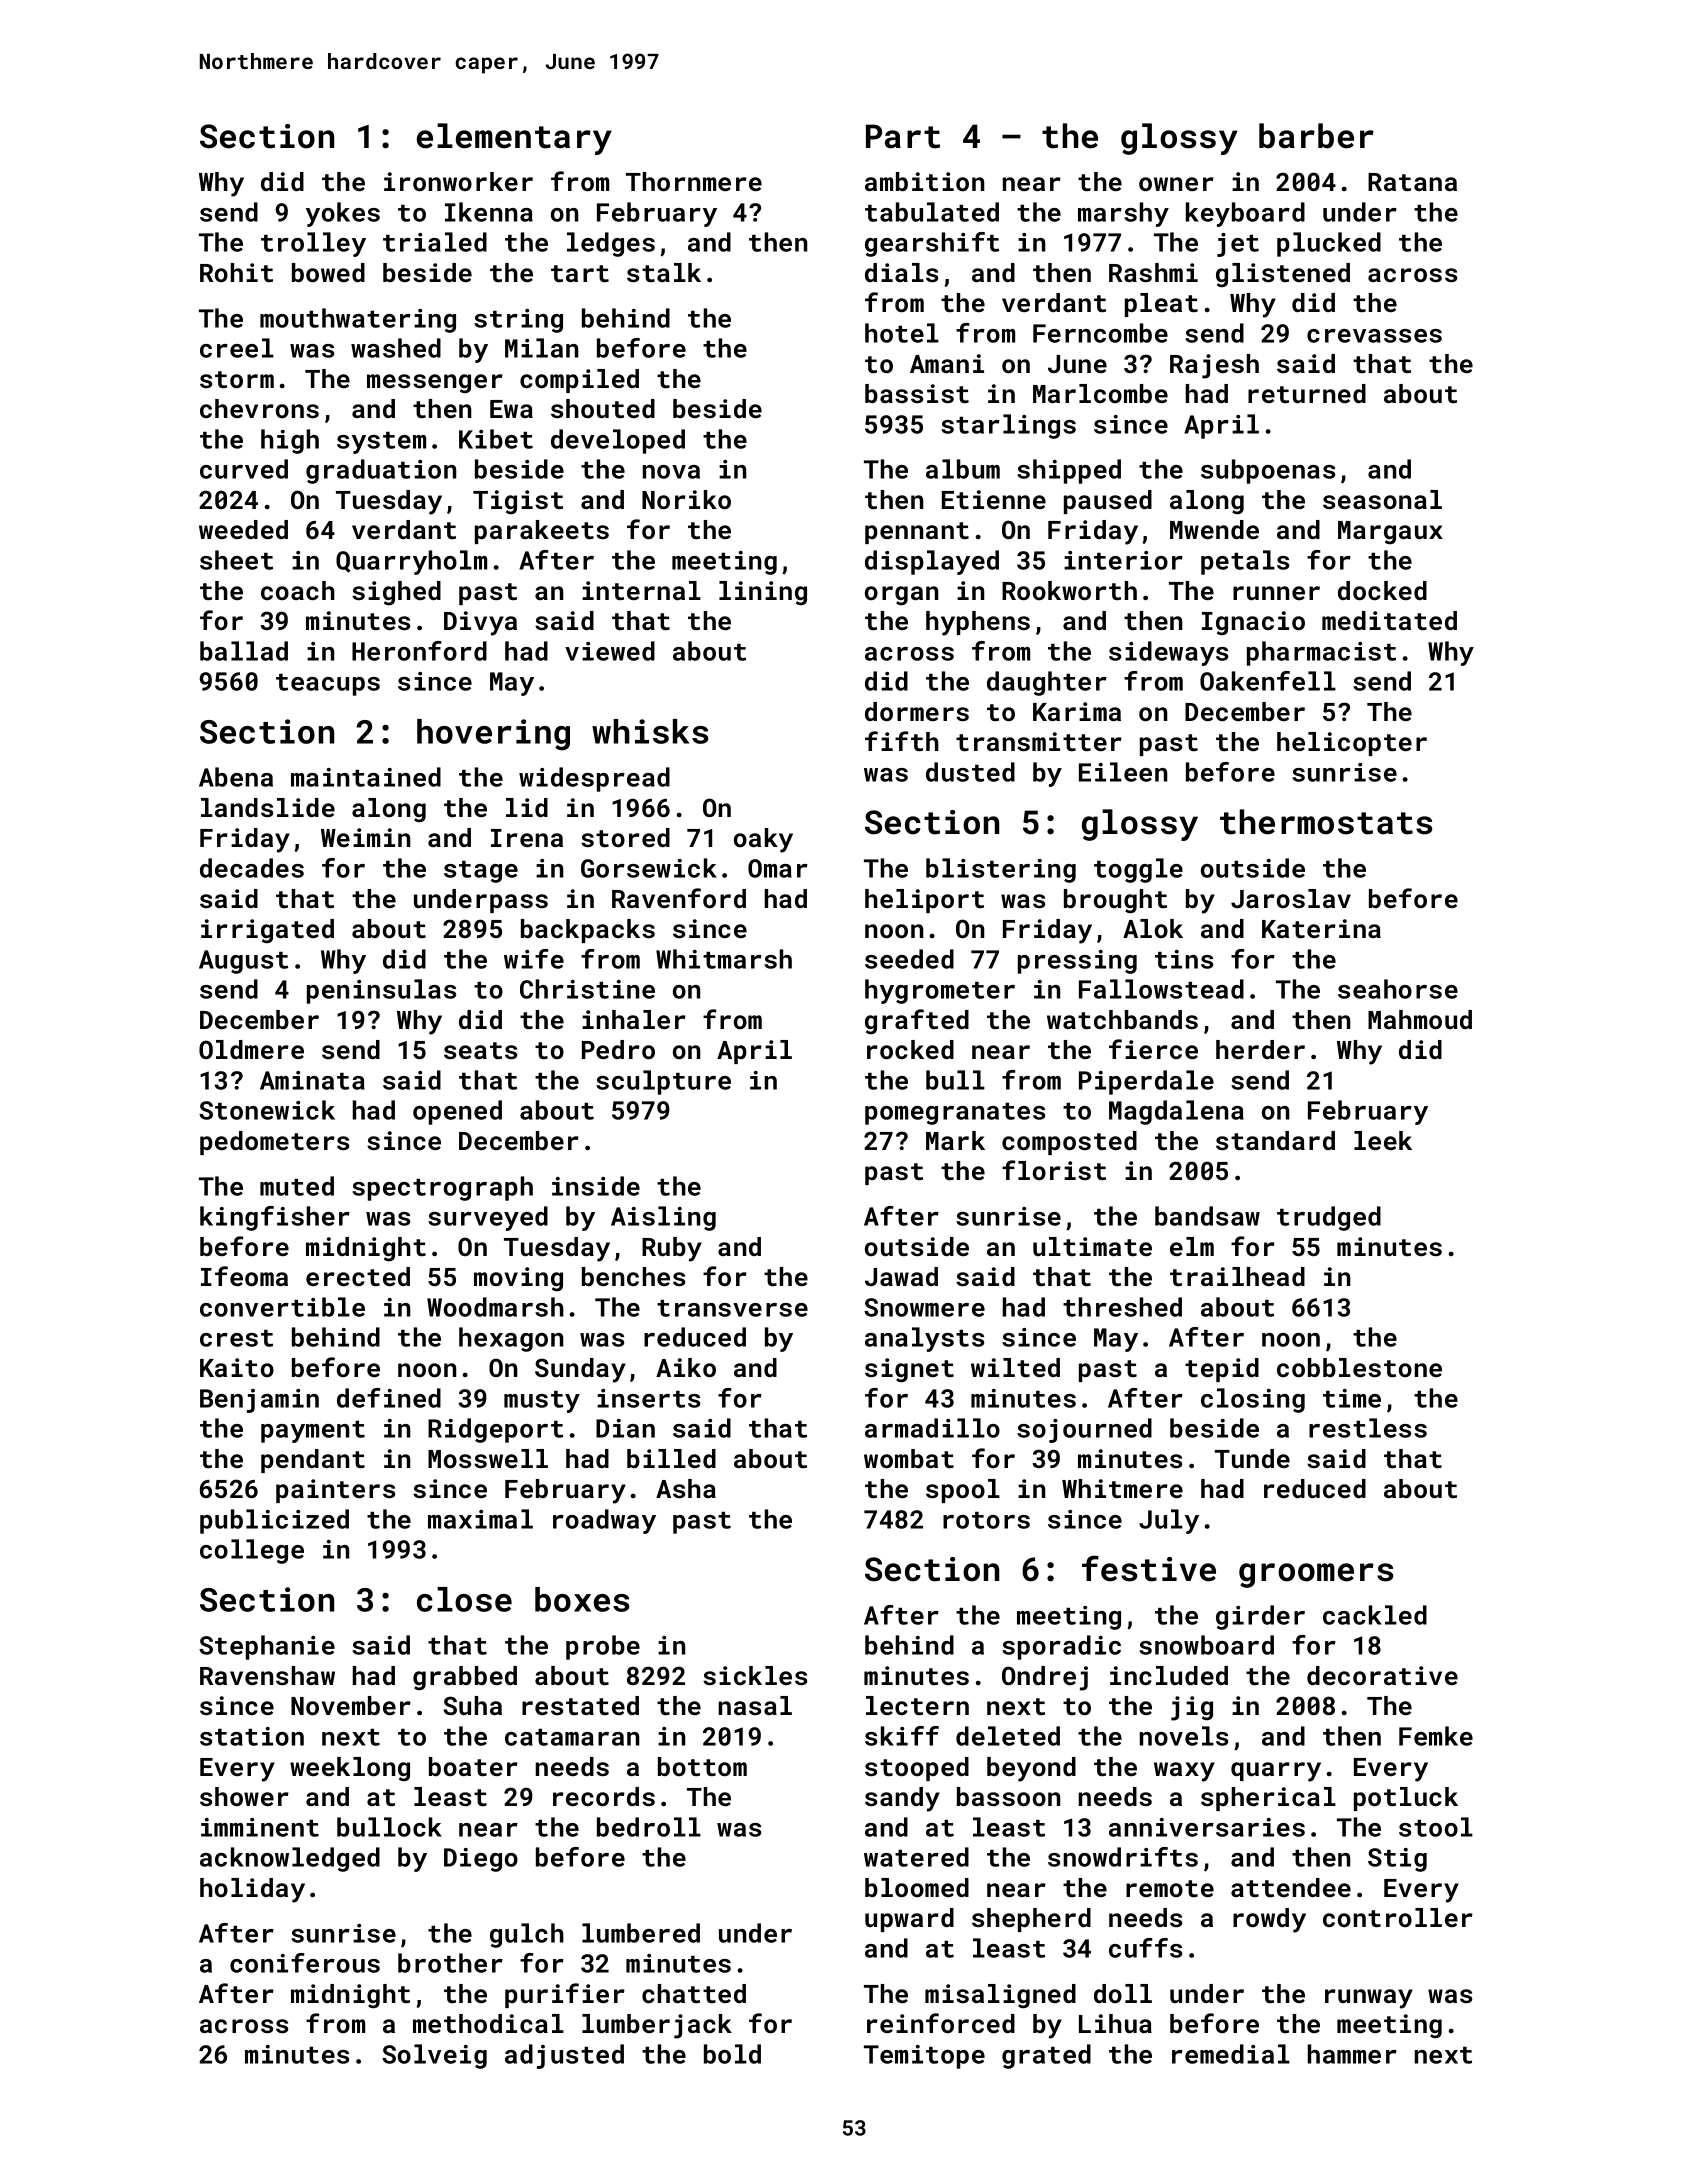 This page has width=1683, height=2178. Describe the element at coordinates (481, 872) in the page. I see `stage` at that location.
